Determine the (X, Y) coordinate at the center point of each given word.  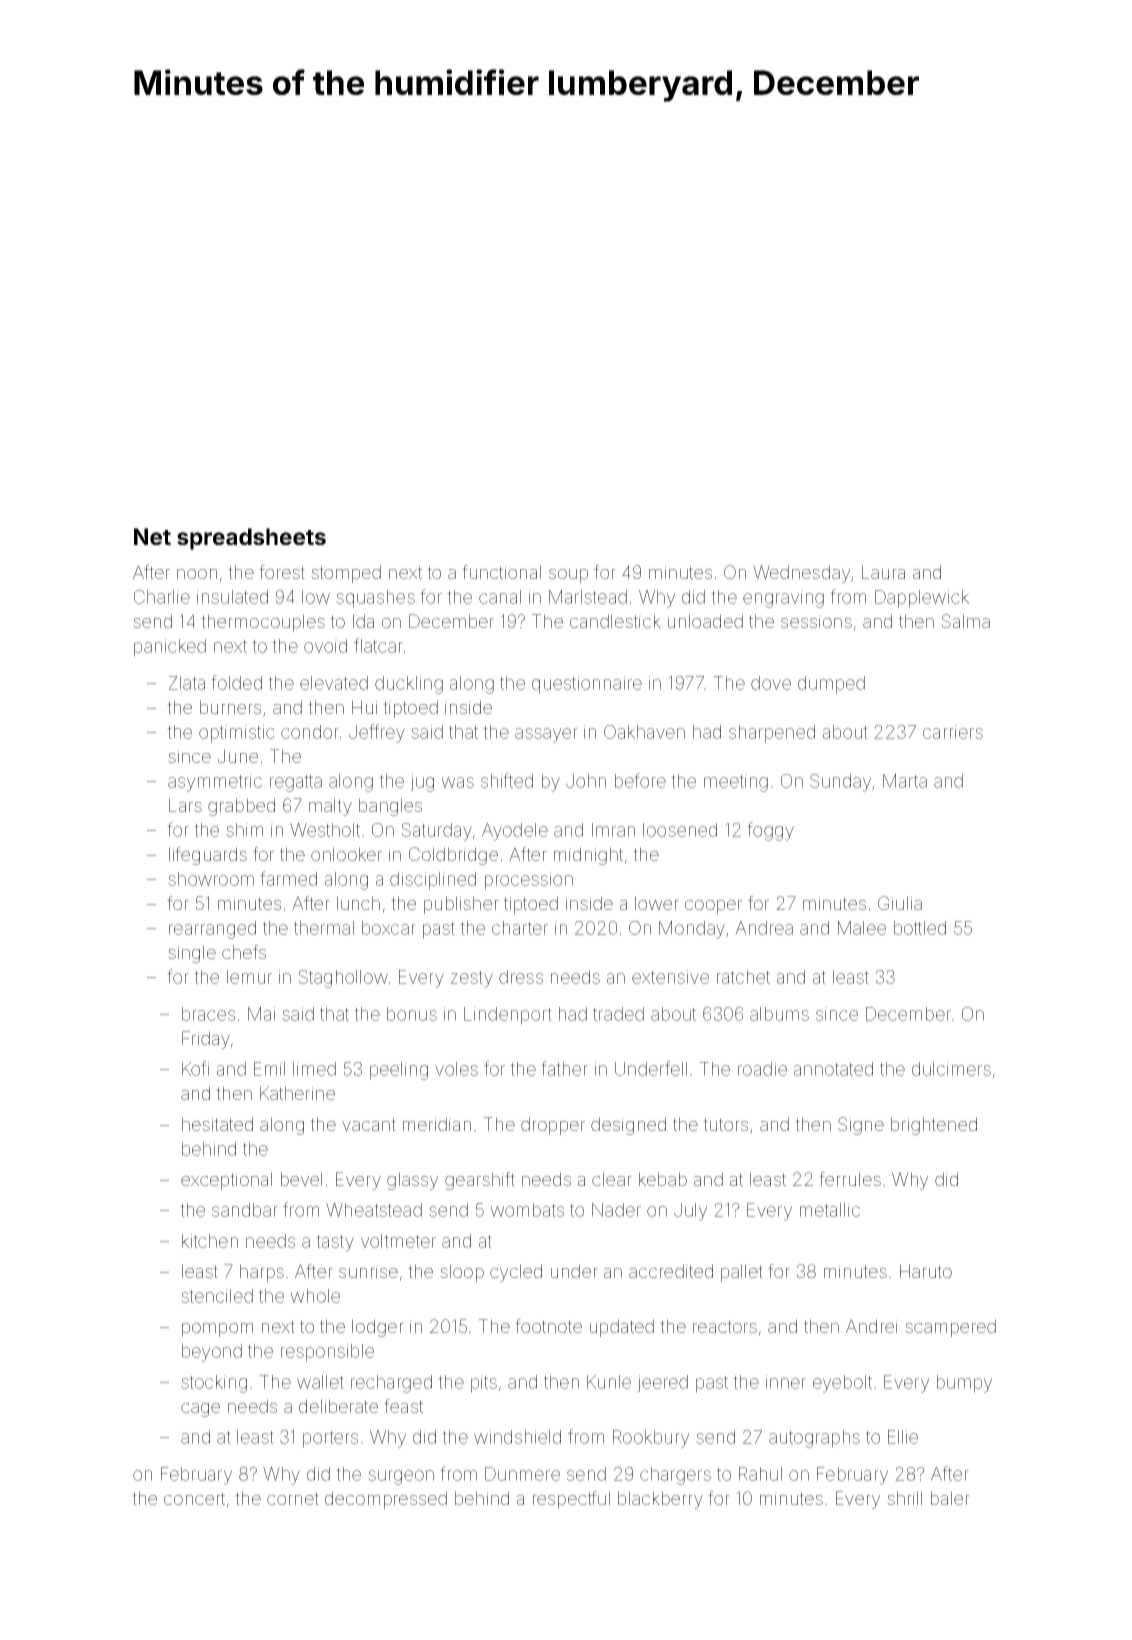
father (564, 1068)
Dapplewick (922, 599)
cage (200, 1410)
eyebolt (842, 1384)
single (192, 954)
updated (622, 1328)
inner (786, 1382)
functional (501, 572)
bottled (920, 928)
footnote (548, 1326)
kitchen (210, 1241)
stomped (346, 574)
